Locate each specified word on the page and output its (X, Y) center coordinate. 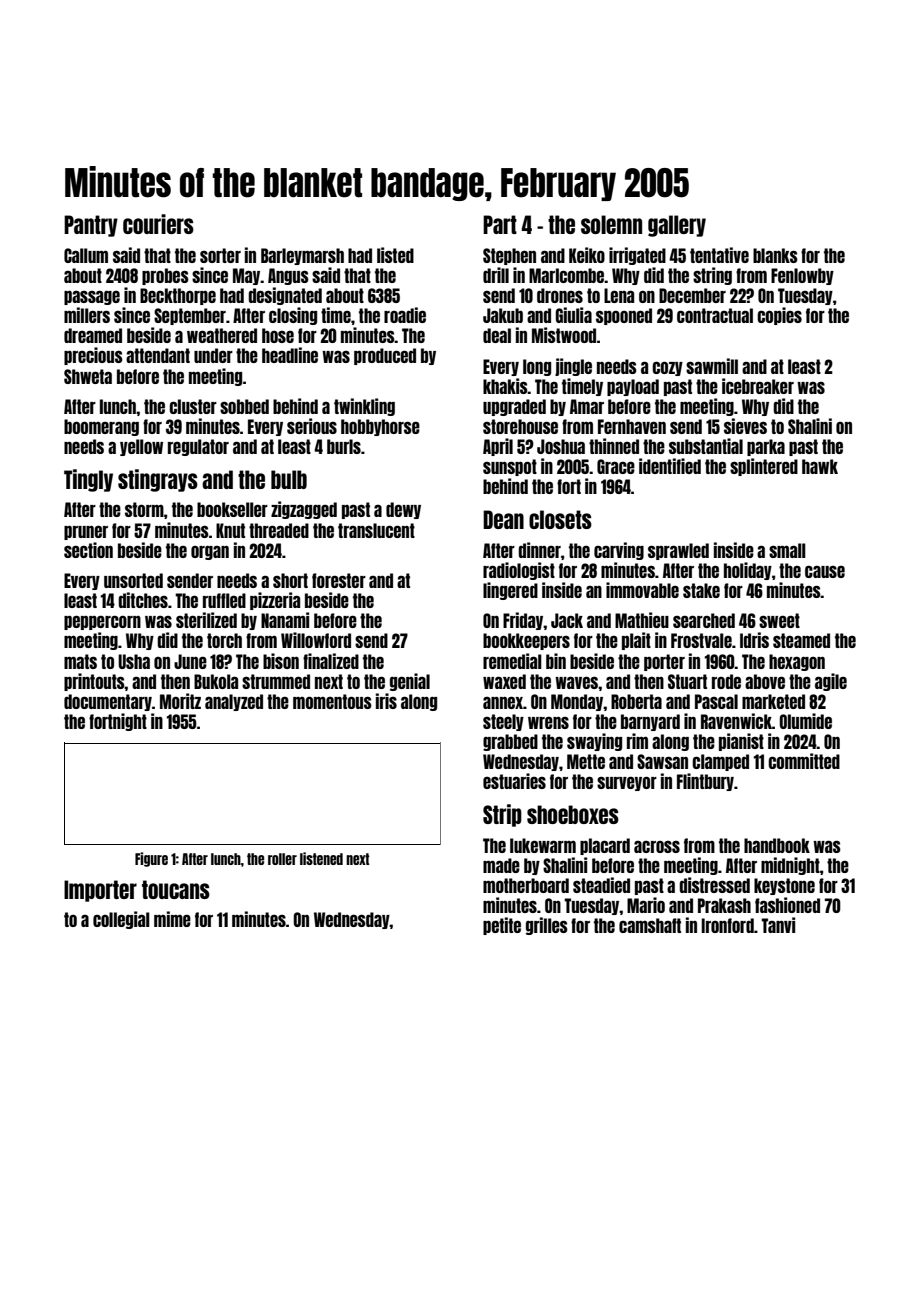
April (498, 447)
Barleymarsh (302, 256)
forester (339, 580)
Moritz (180, 701)
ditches (143, 600)
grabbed (510, 742)
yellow (141, 447)
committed (804, 761)
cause (825, 571)
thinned (614, 446)
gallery (677, 226)
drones (560, 295)
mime (172, 919)
